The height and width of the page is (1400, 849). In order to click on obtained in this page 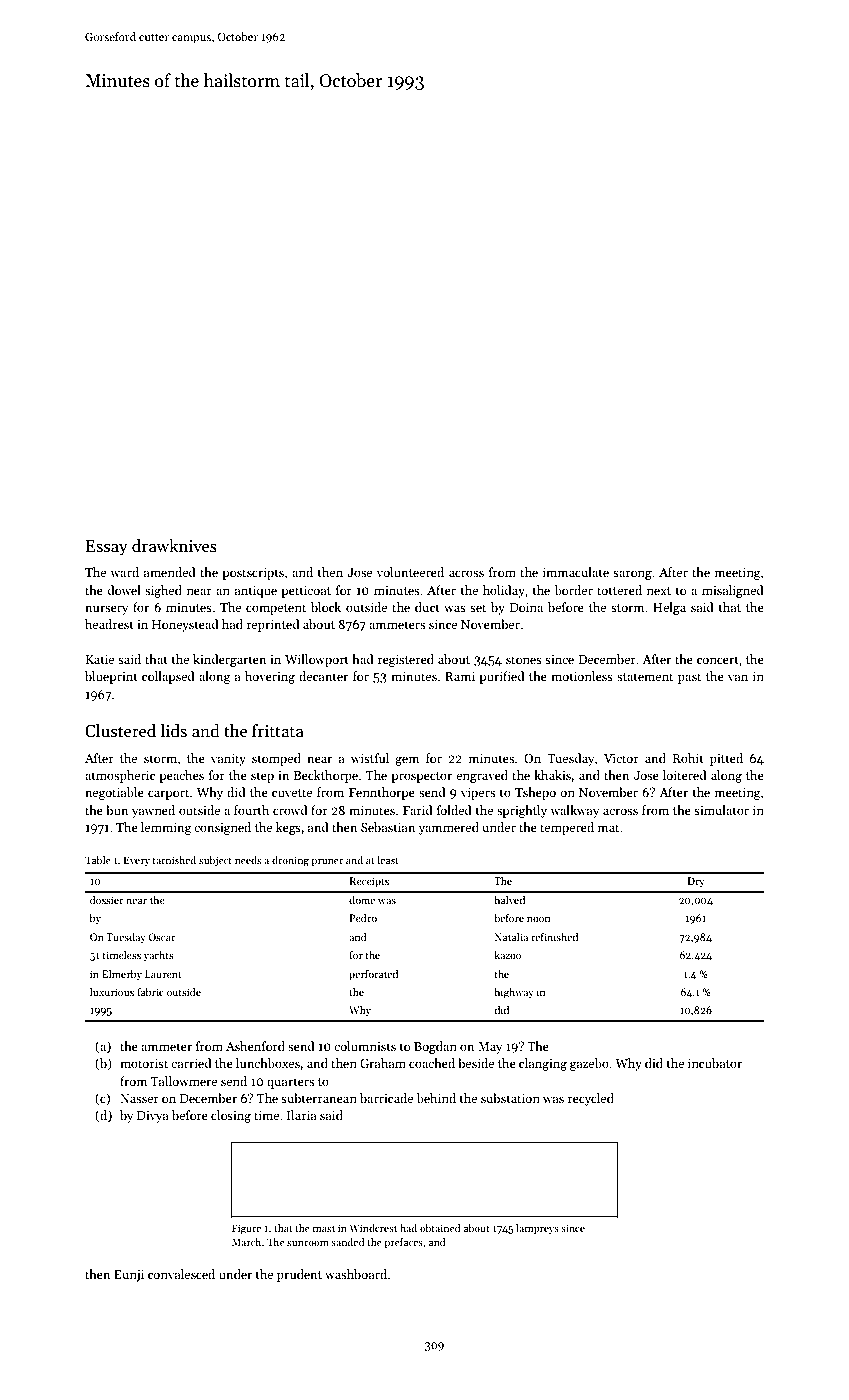, I will do `click(440, 1228)`.
